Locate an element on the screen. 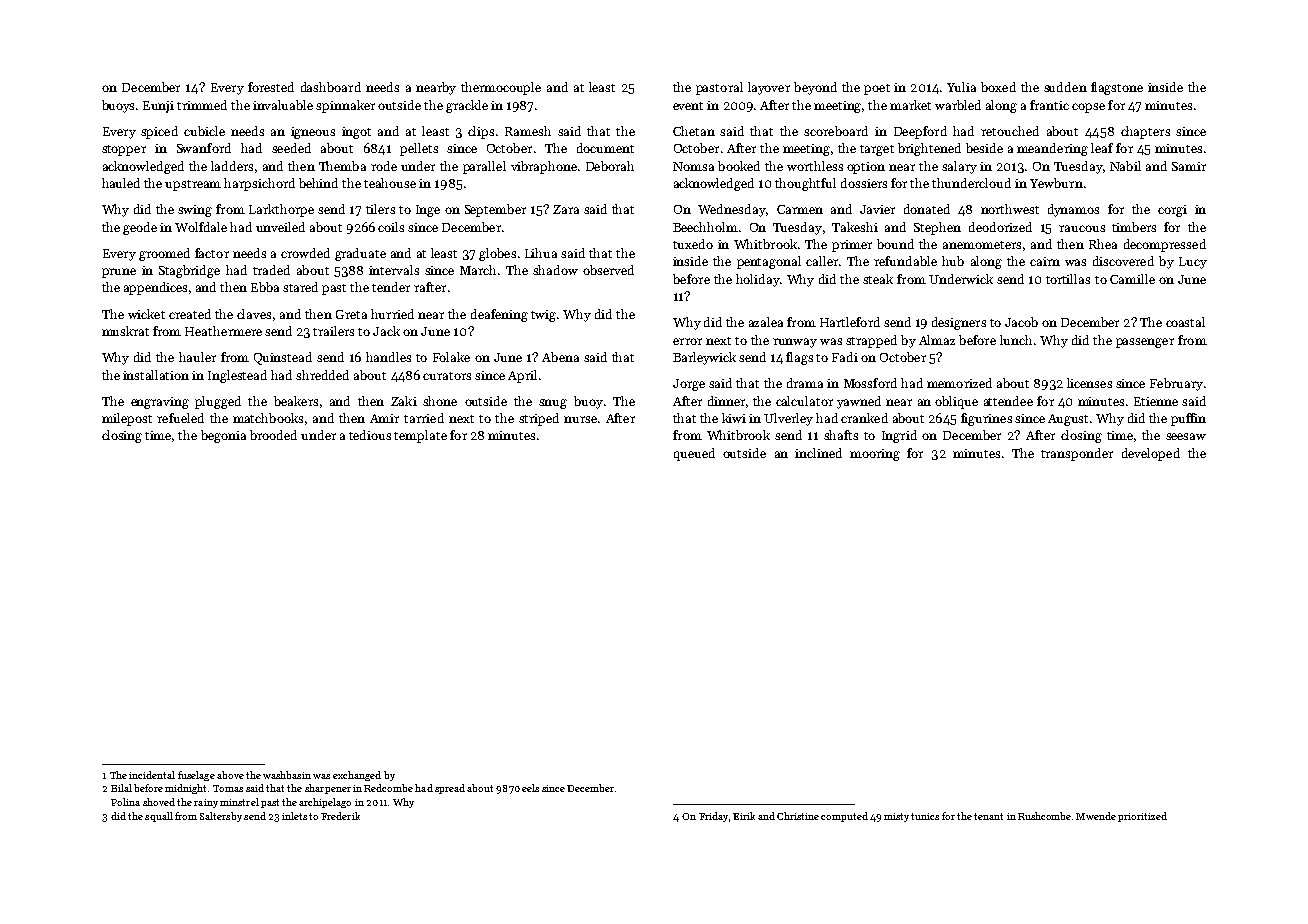 The height and width of the screenshot is (924, 1308). tenant is located at coordinates (988, 816).
